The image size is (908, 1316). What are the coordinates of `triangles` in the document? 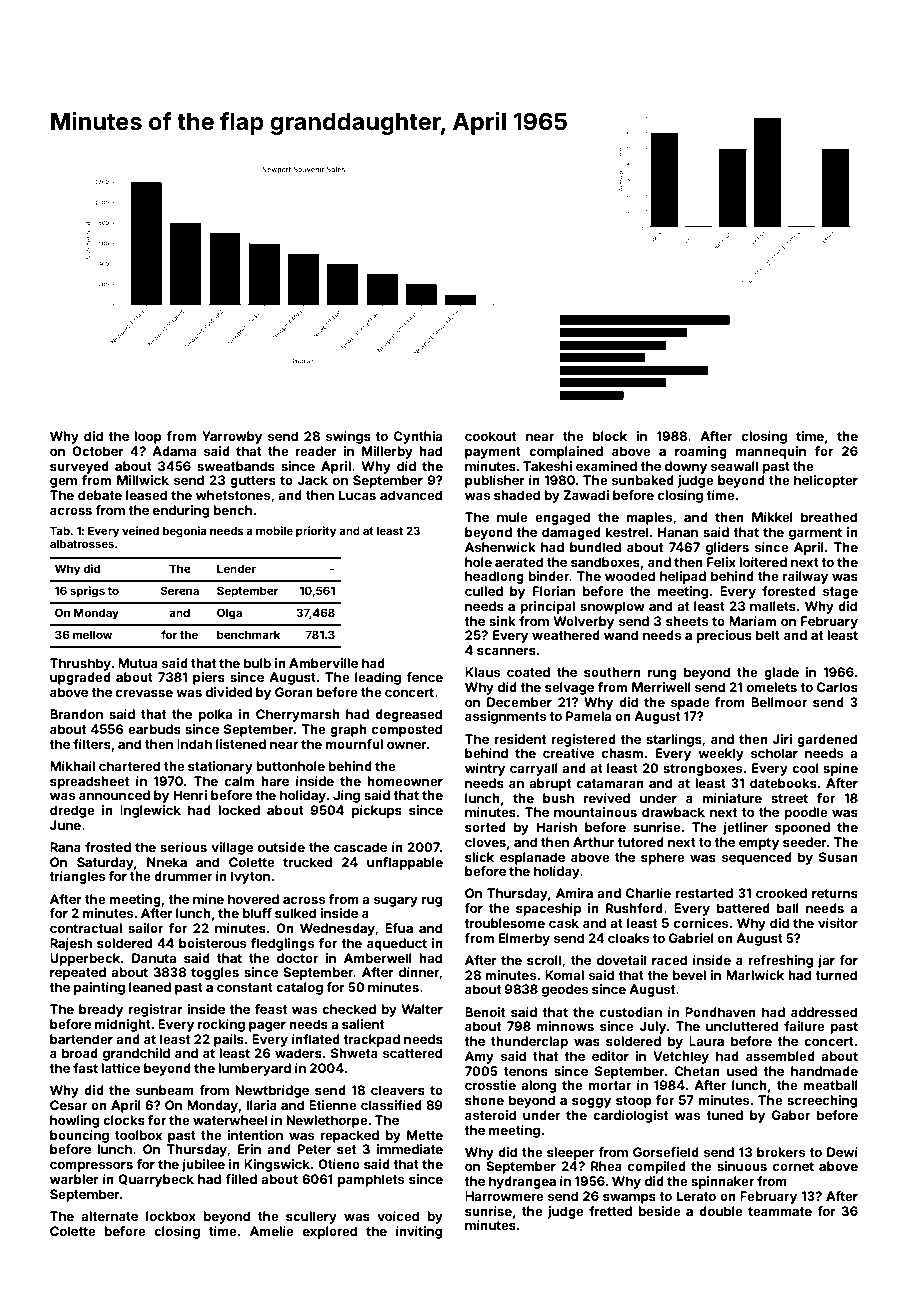 It's located at (77, 877).
